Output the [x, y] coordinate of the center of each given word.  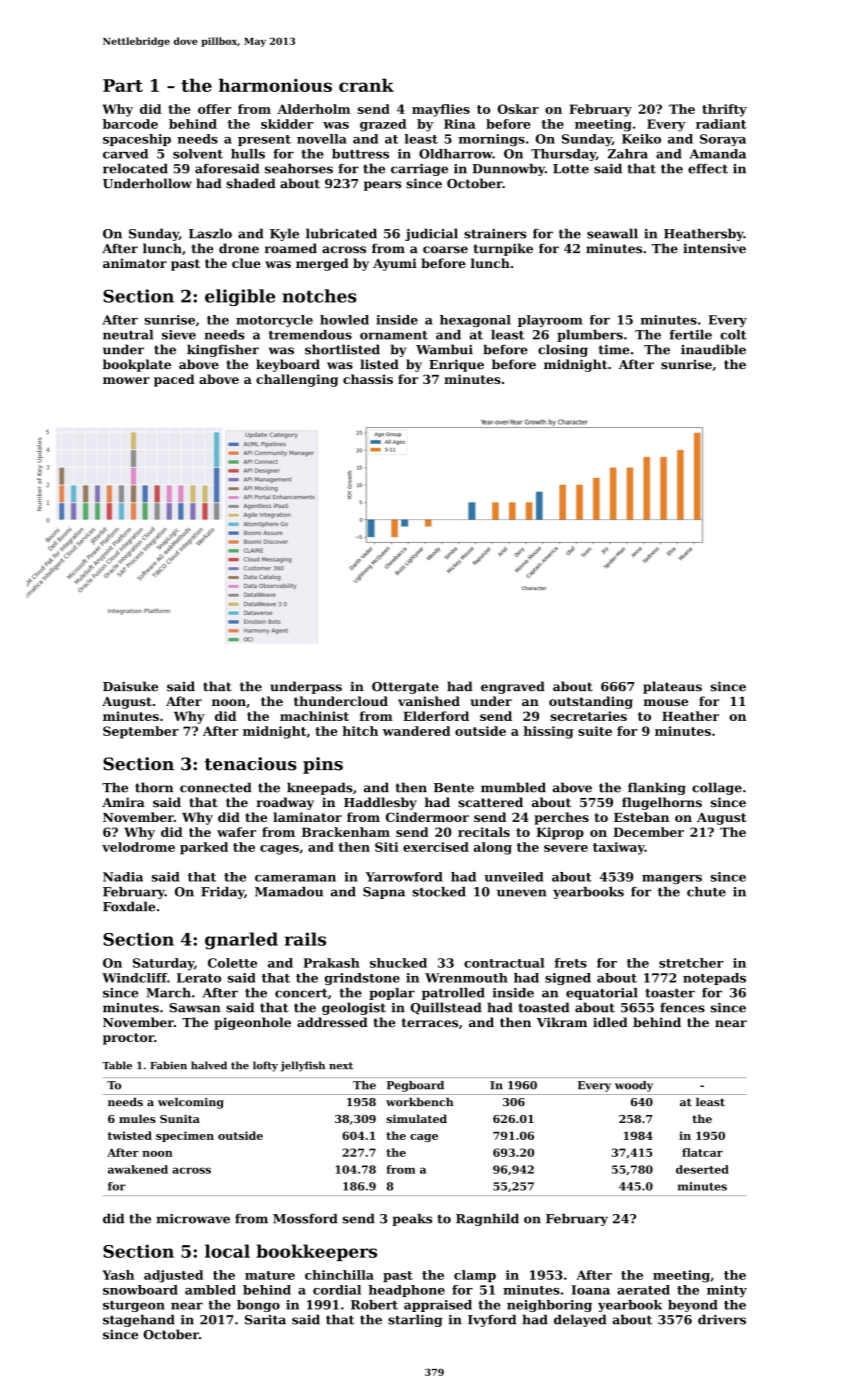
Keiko [641, 139]
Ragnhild [487, 1220]
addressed [332, 1022]
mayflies [441, 110]
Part [123, 85]
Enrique [456, 365]
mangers [672, 879]
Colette [232, 963]
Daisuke [130, 686]
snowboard [140, 1290]
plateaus [672, 687]
